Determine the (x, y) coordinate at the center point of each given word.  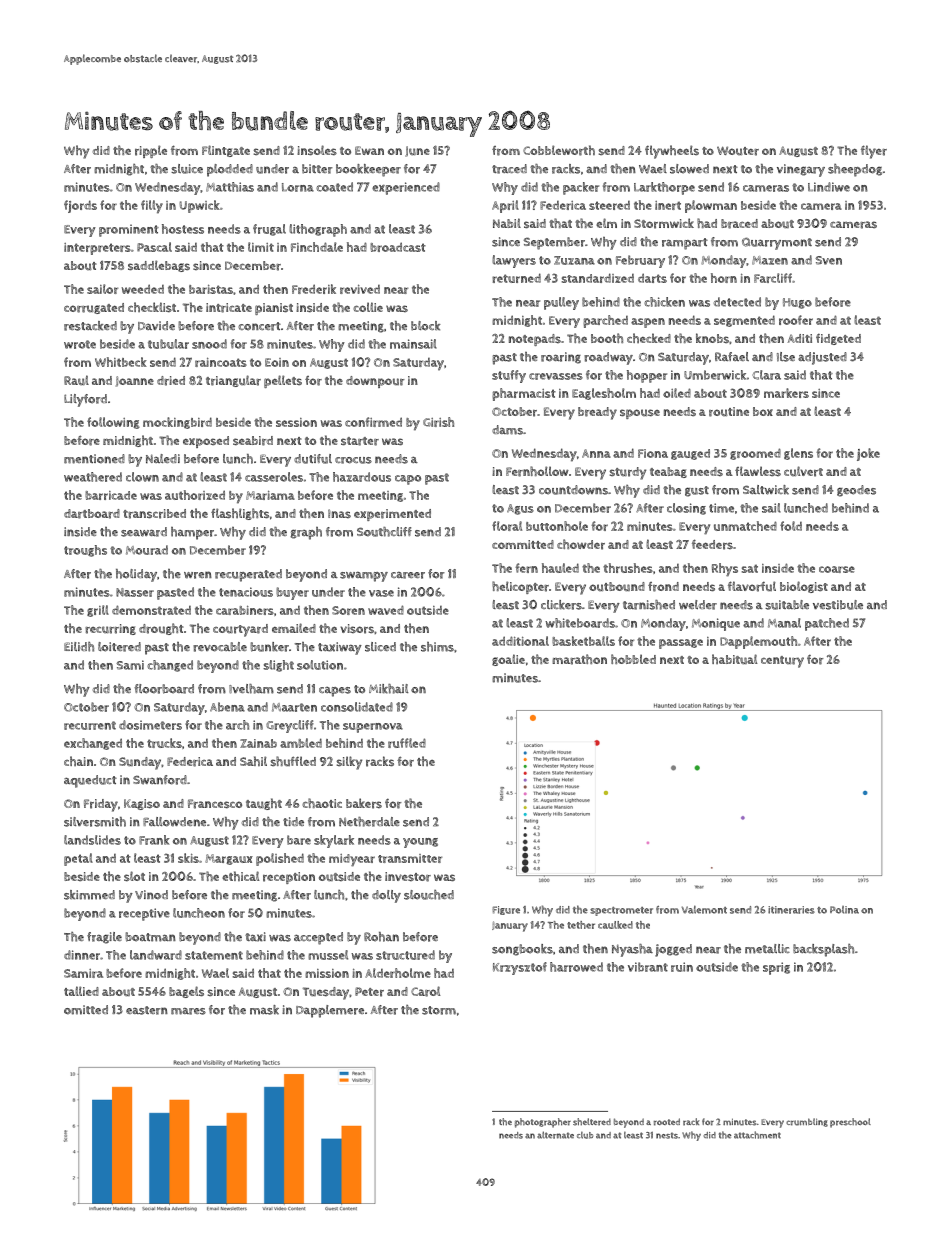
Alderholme (398, 973)
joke (868, 454)
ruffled (407, 743)
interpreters (97, 249)
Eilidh (79, 647)
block (425, 326)
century (782, 662)
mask (264, 1010)
